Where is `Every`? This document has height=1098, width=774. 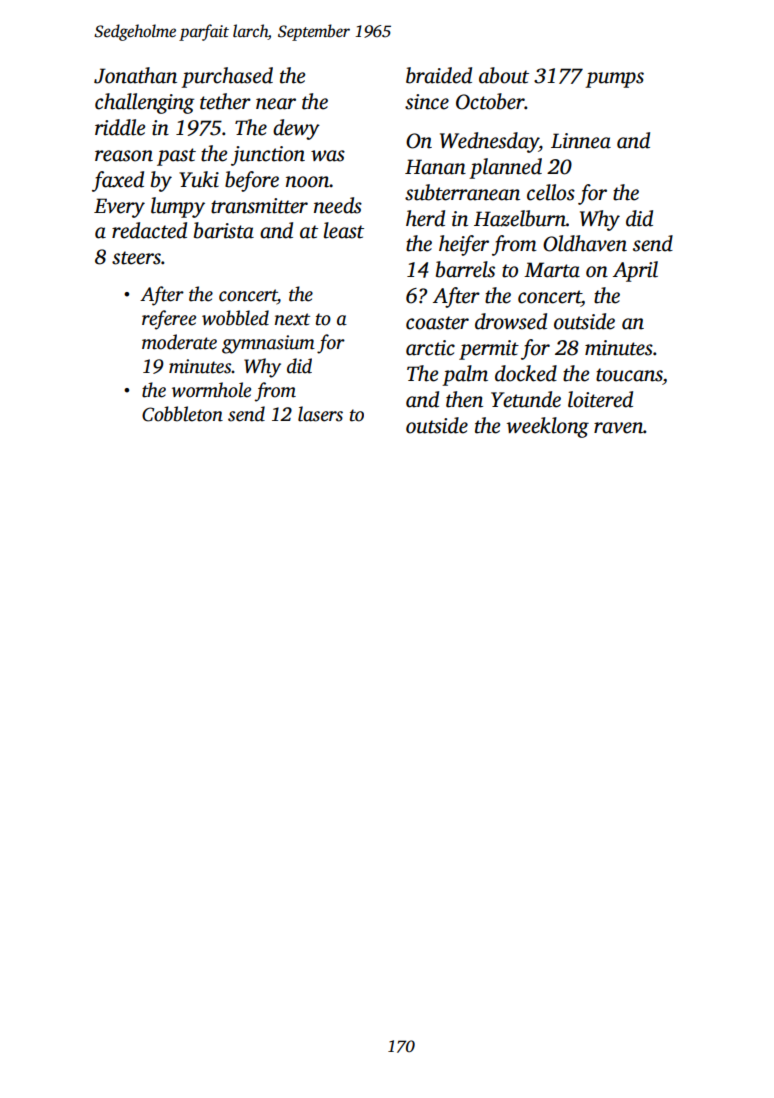
Every is located at coordinates (119, 208).
